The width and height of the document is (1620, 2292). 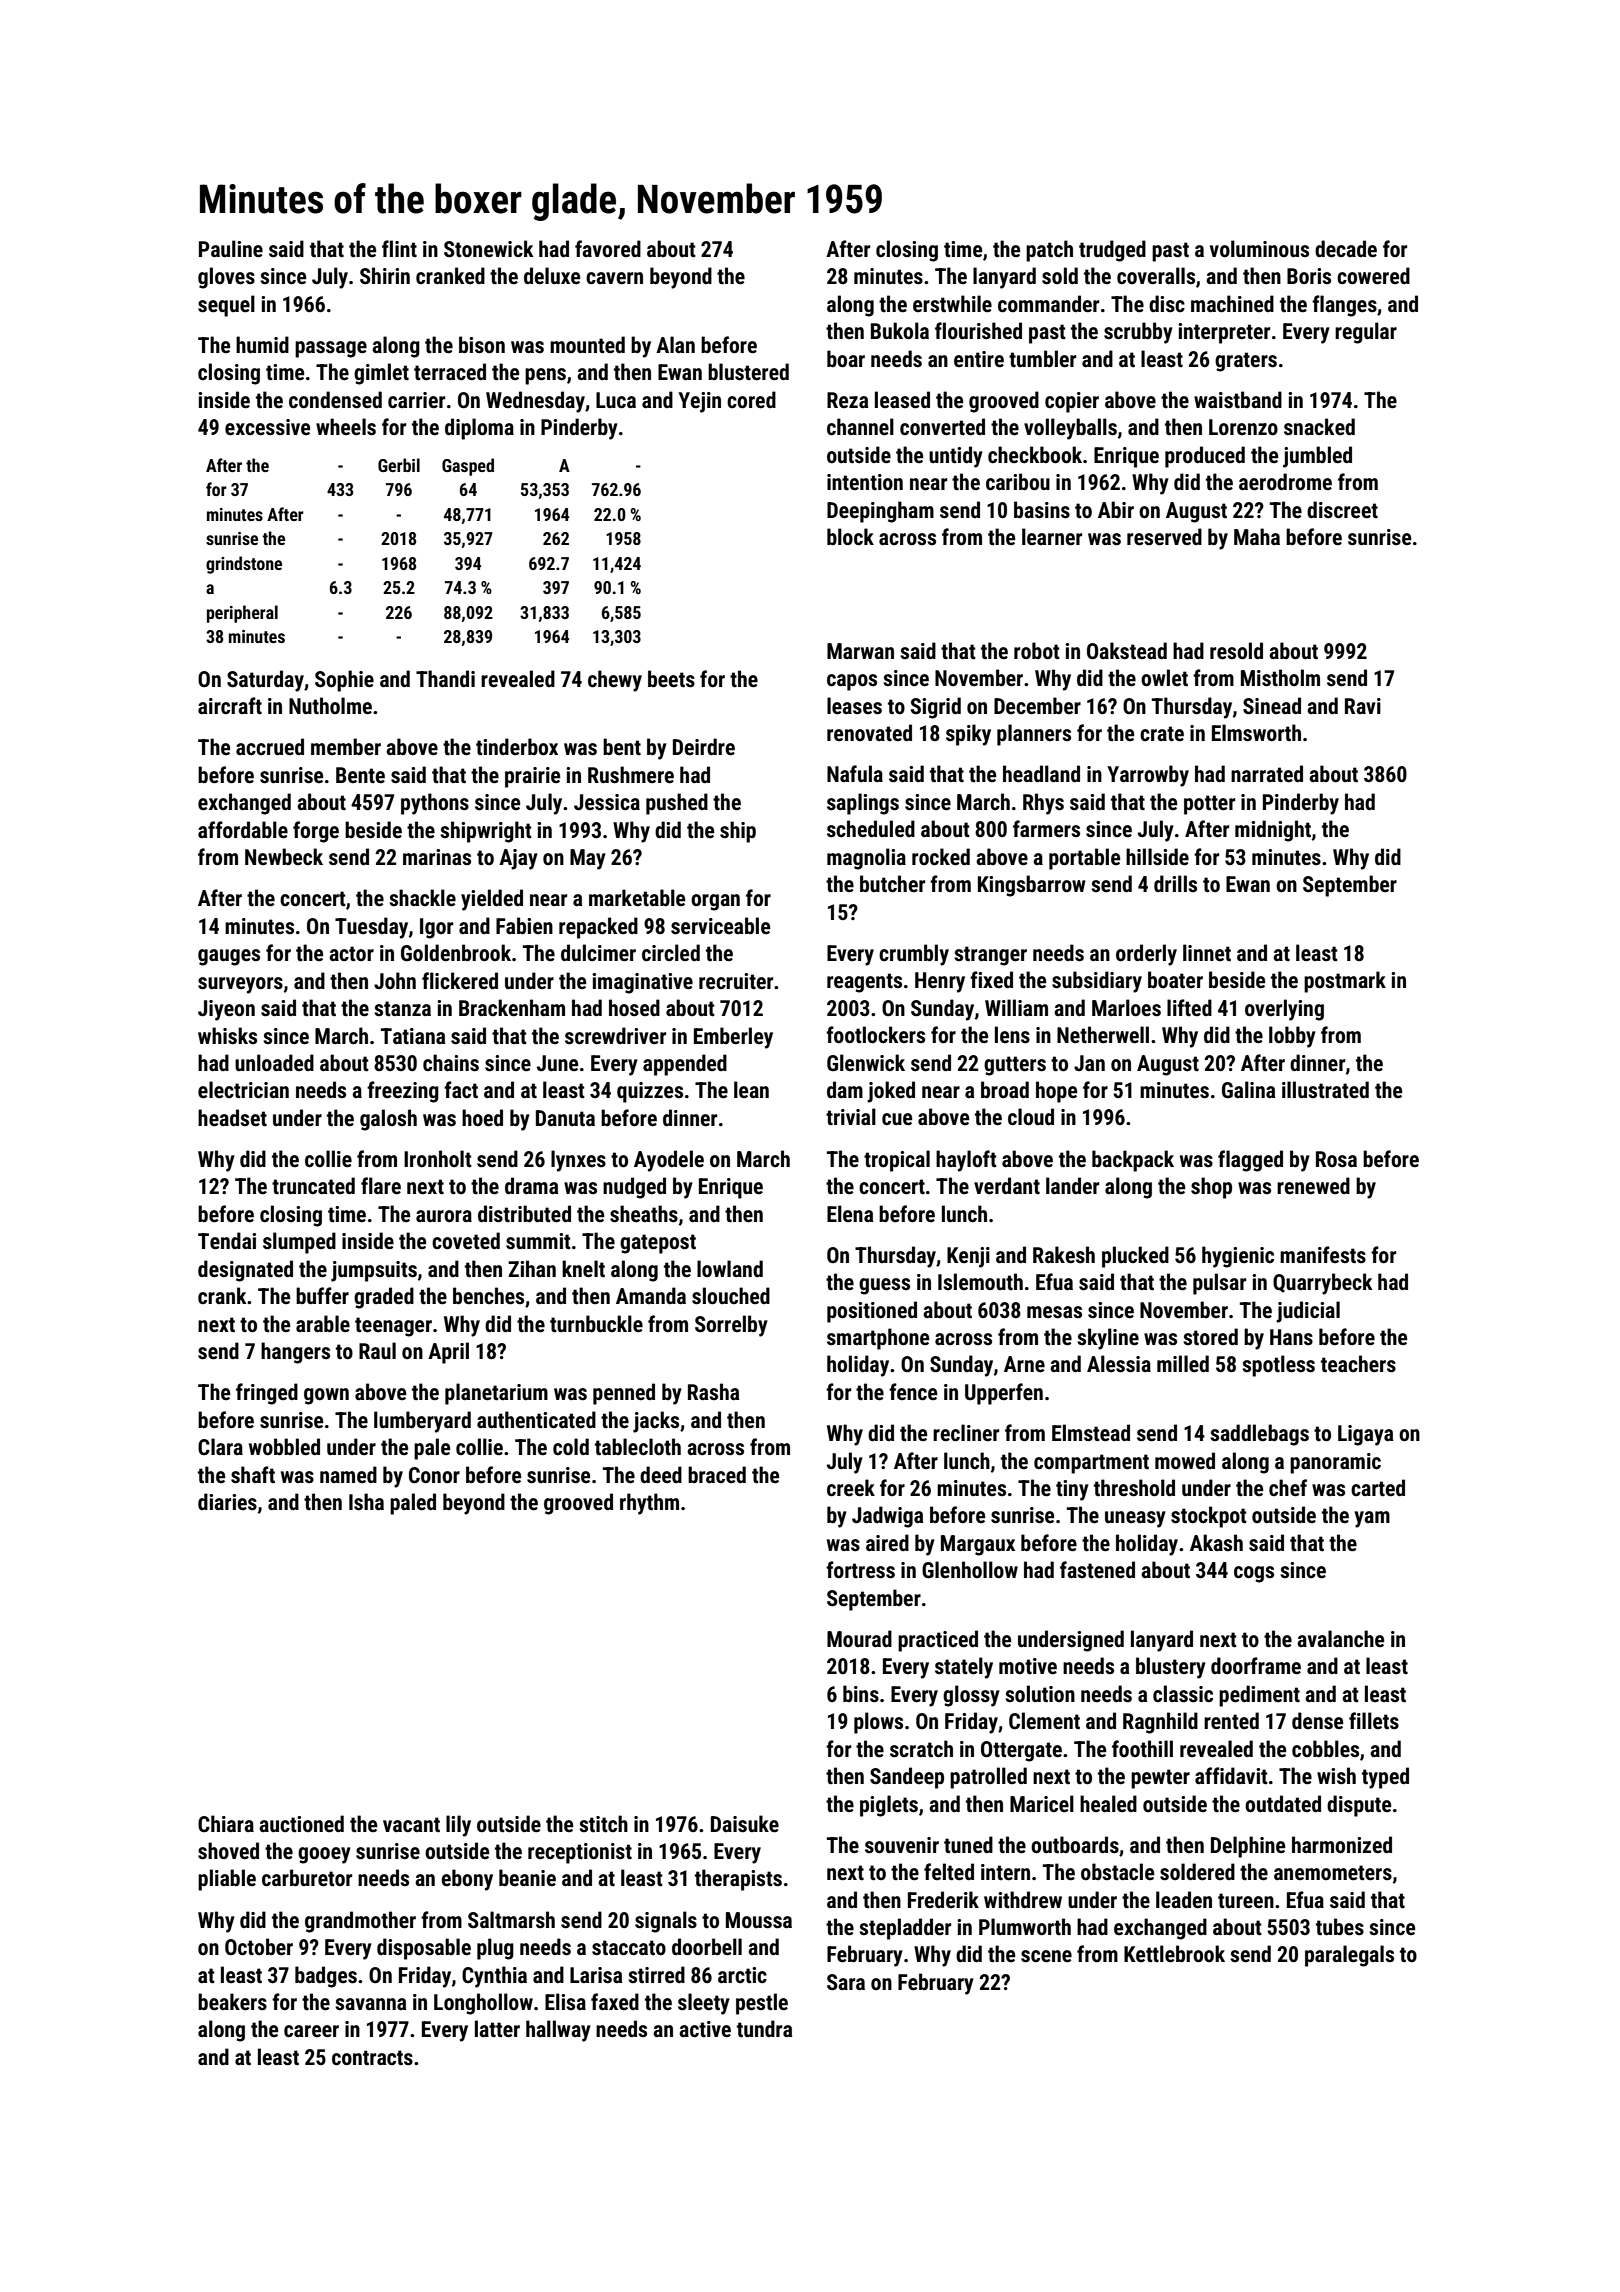 What do you see at coordinates (377, 1350) in the document?
I see `Raul` at bounding box center [377, 1350].
